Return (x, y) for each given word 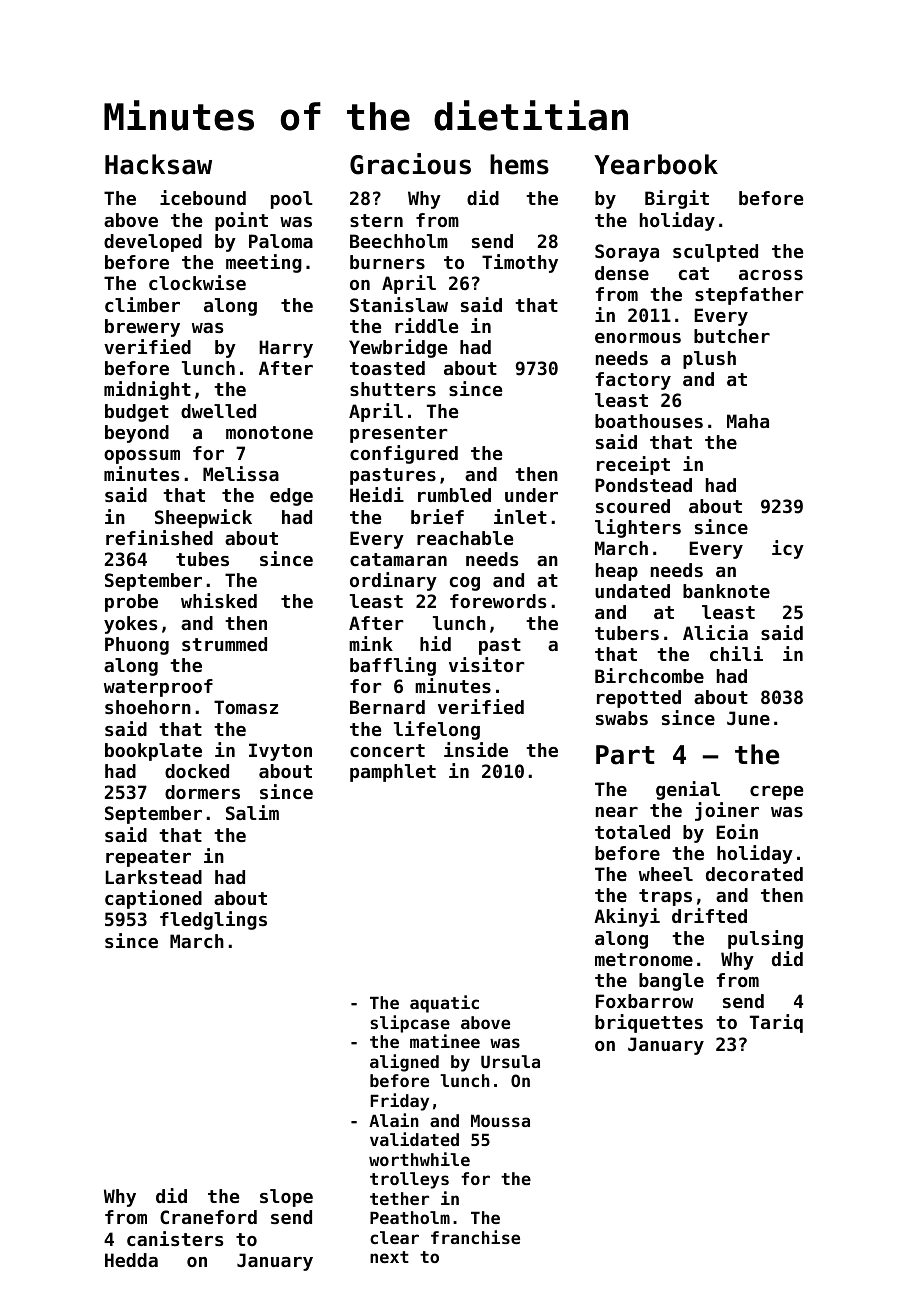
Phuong (137, 646)
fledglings (213, 920)
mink (371, 643)
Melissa (241, 473)
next (389, 1257)
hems (519, 164)
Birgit (677, 199)
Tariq (776, 1023)
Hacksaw (158, 164)
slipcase (410, 1024)
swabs (622, 718)
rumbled (454, 495)
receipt (633, 465)
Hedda (131, 1260)
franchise (475, 1237)
